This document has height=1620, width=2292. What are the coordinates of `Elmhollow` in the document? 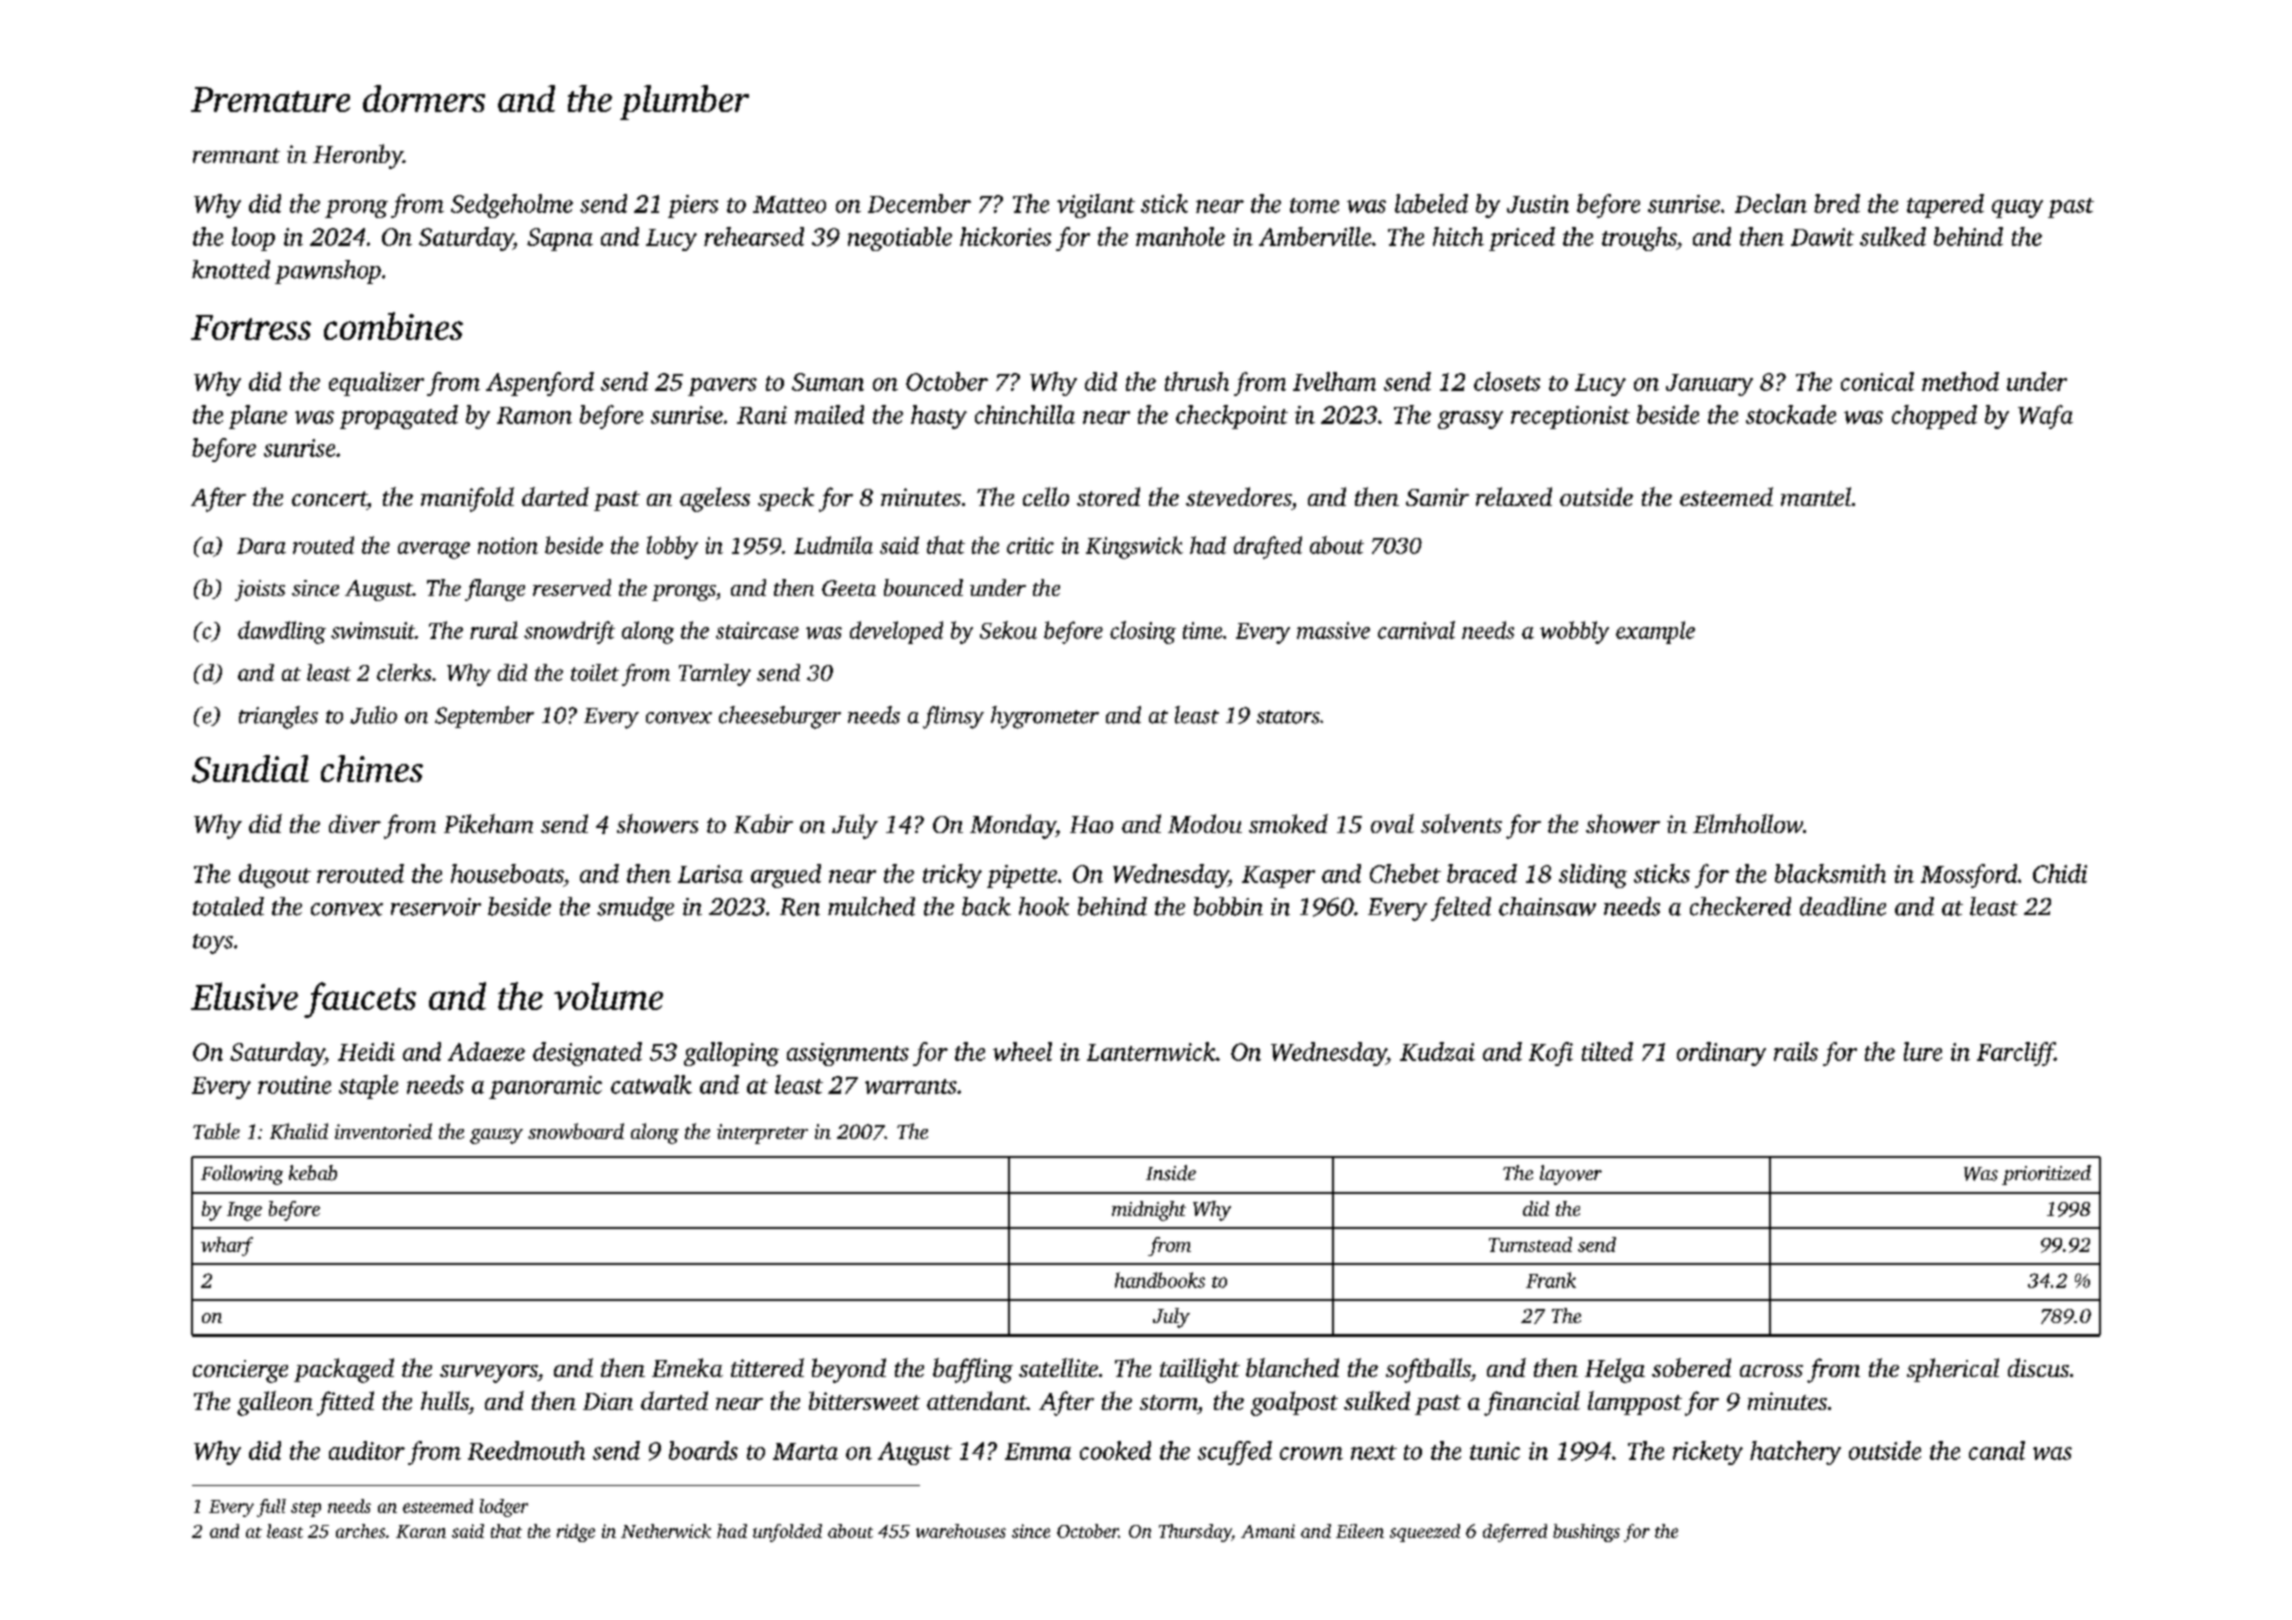 It's located at (1748, 823).
